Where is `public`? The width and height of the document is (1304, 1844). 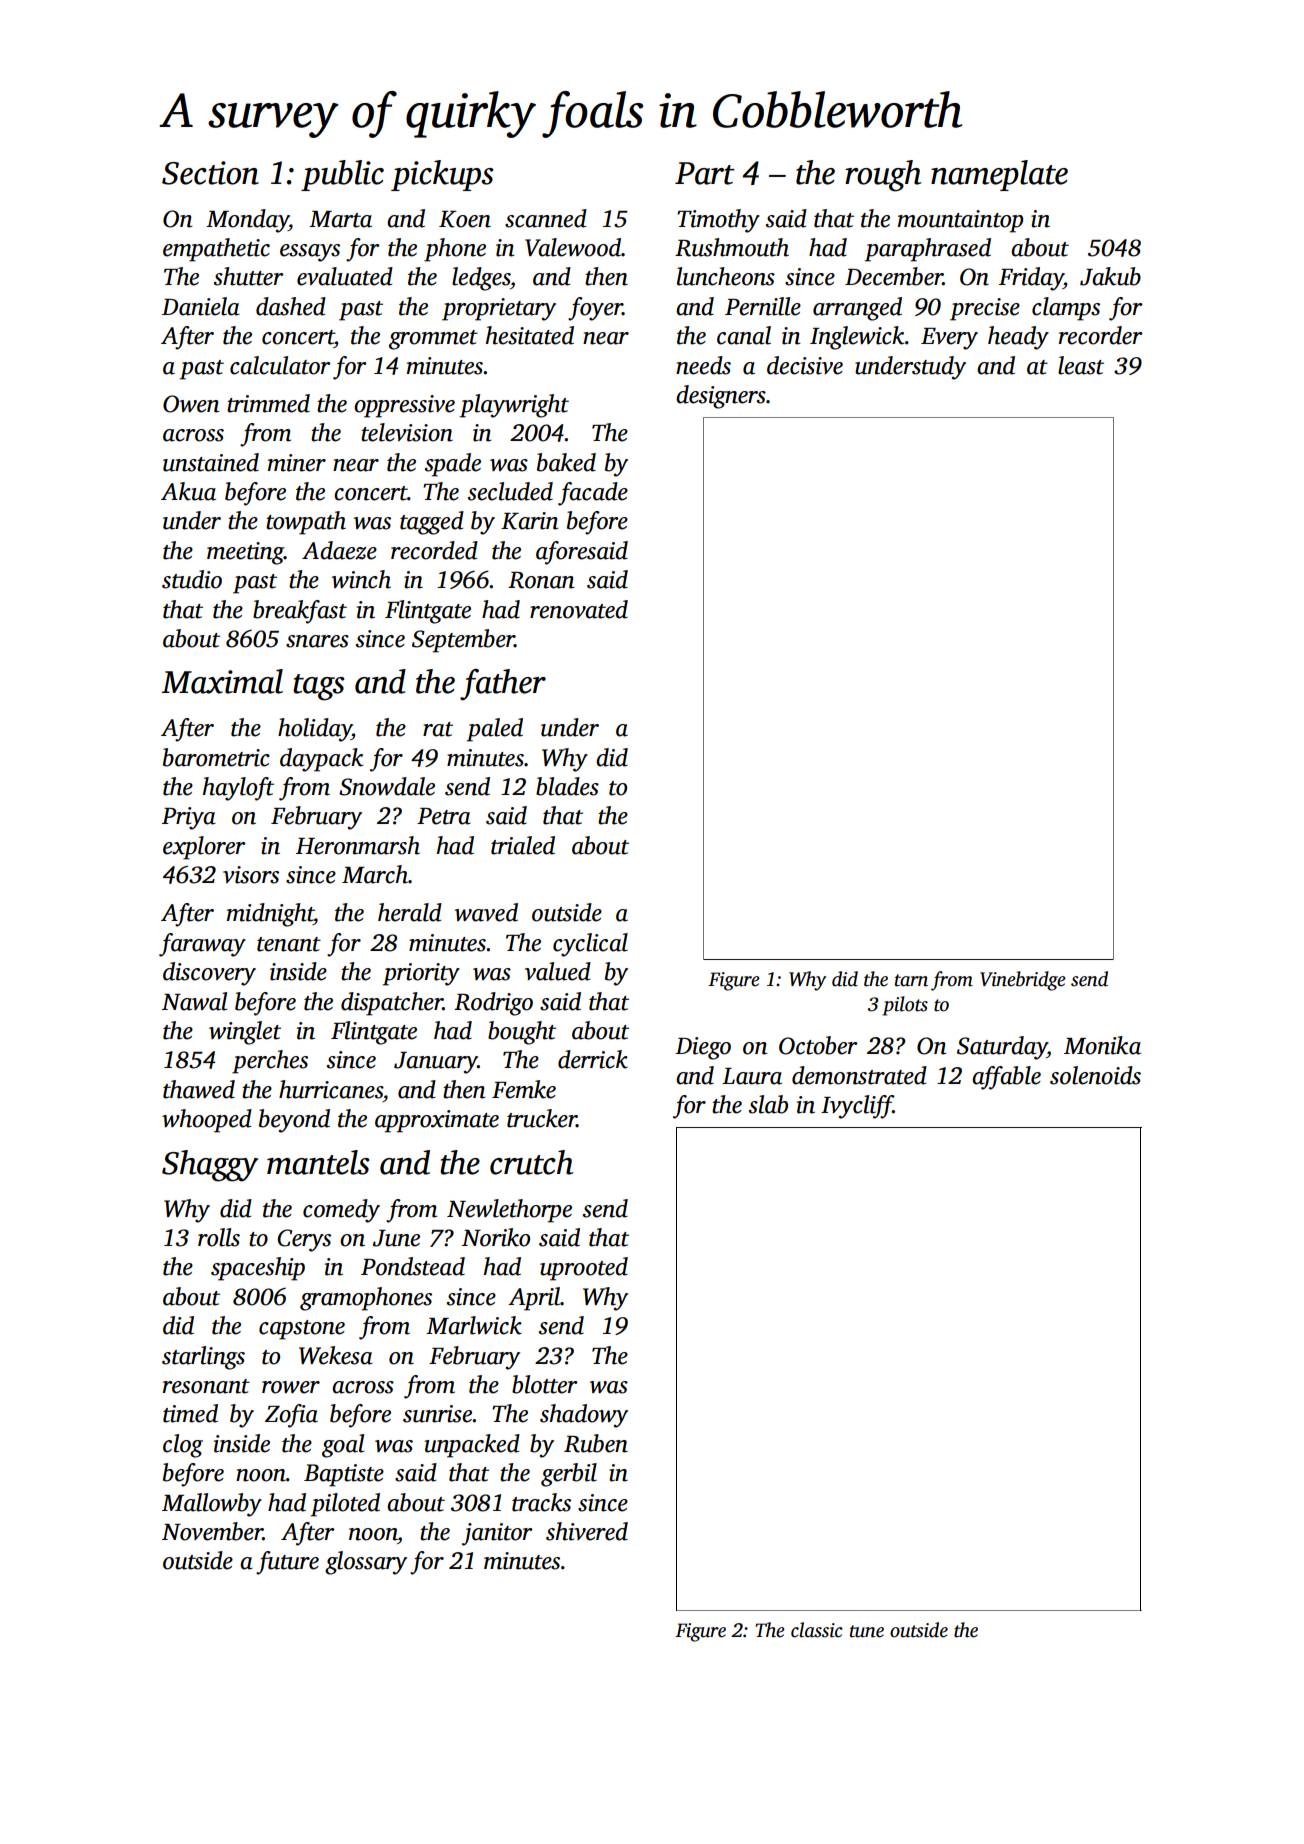
public is located at coordinates (342, 175).
